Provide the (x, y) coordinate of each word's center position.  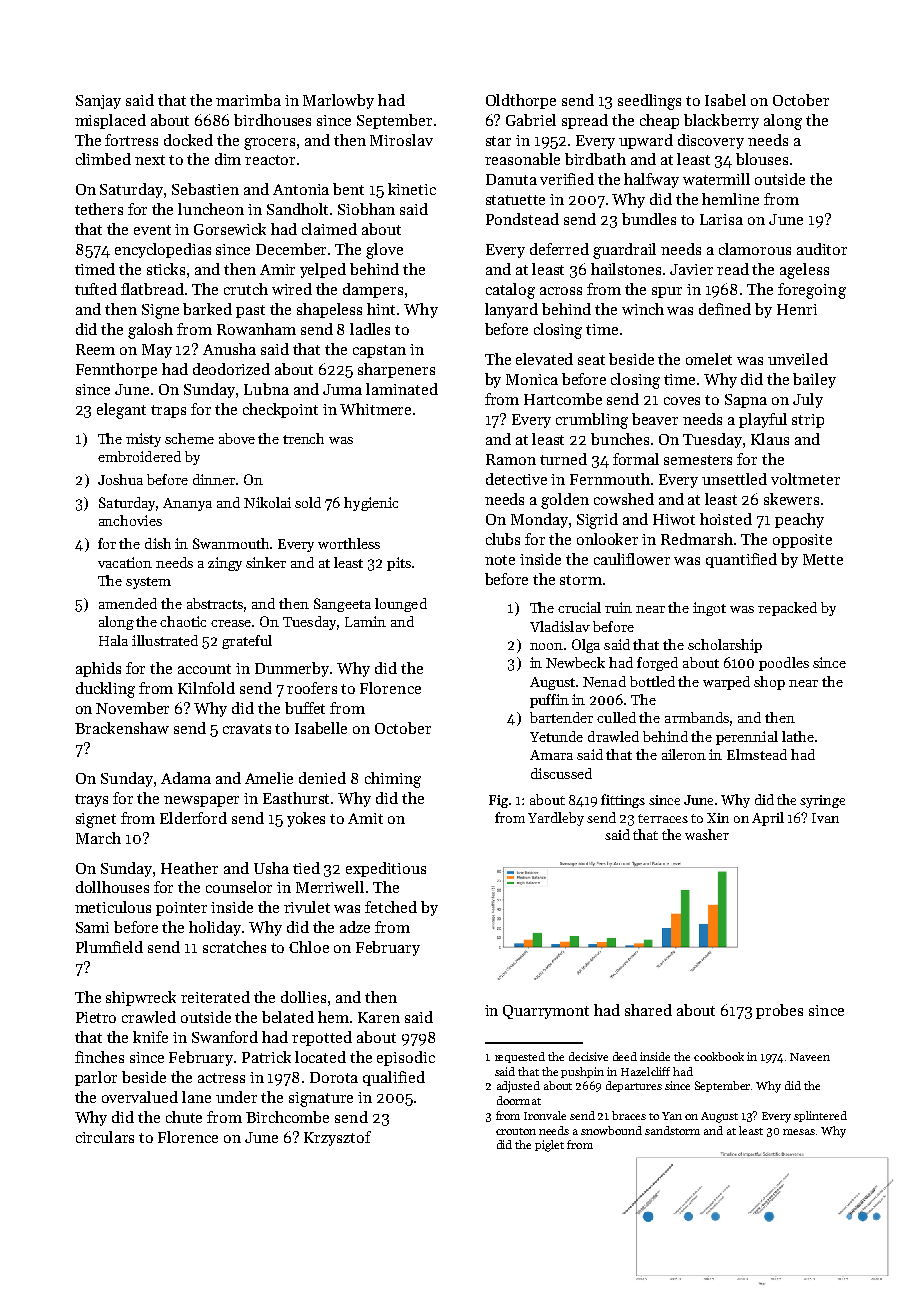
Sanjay (98, 102)
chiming (393, 780)
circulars (105, 1137)
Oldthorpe (521, 101)
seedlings (649, 102)
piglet (549, 1146)
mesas (799, 1132)
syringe (822, 801)
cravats (247, 729)
